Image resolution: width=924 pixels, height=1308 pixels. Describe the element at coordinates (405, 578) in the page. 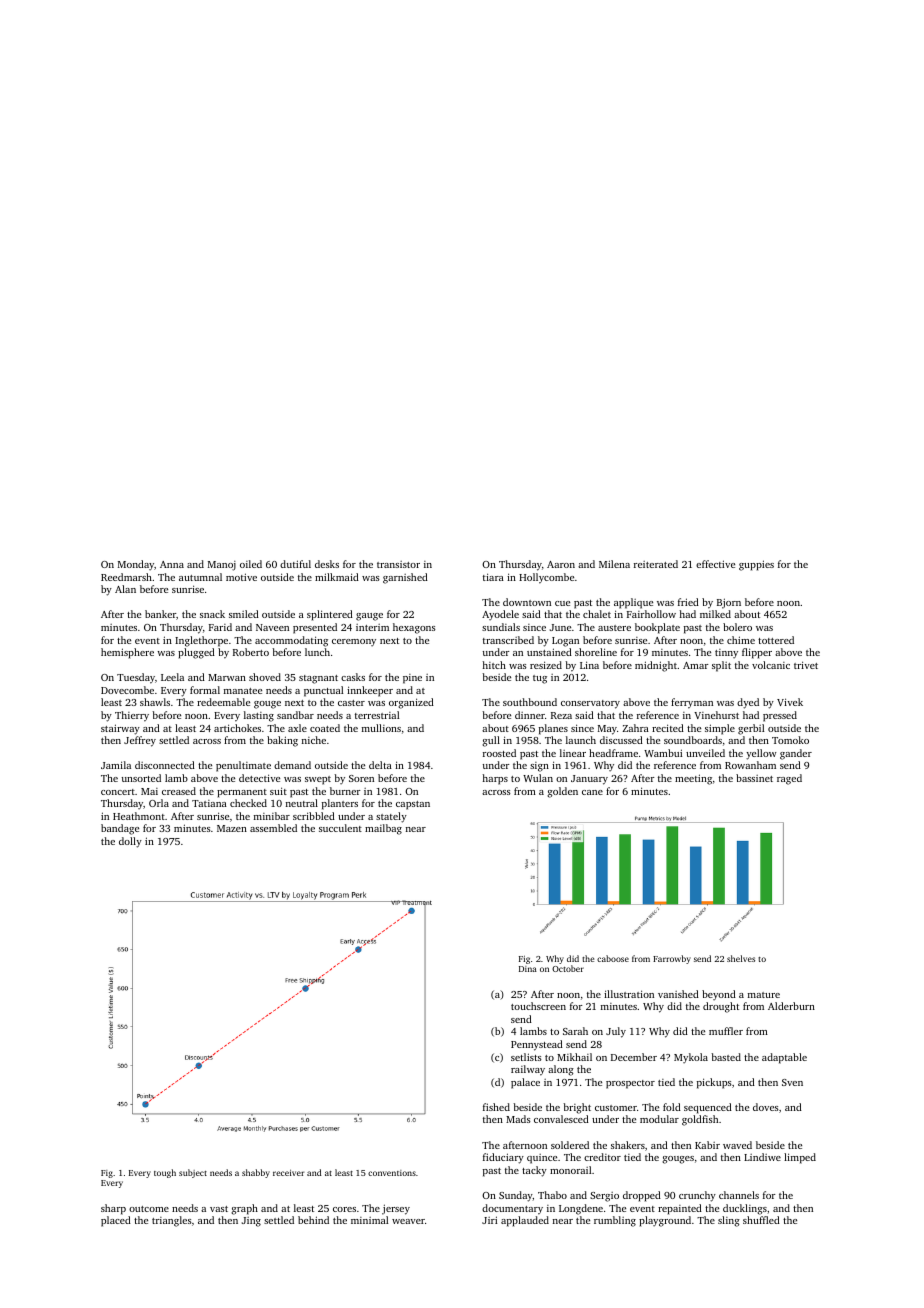

I see `garnished` at that location.
